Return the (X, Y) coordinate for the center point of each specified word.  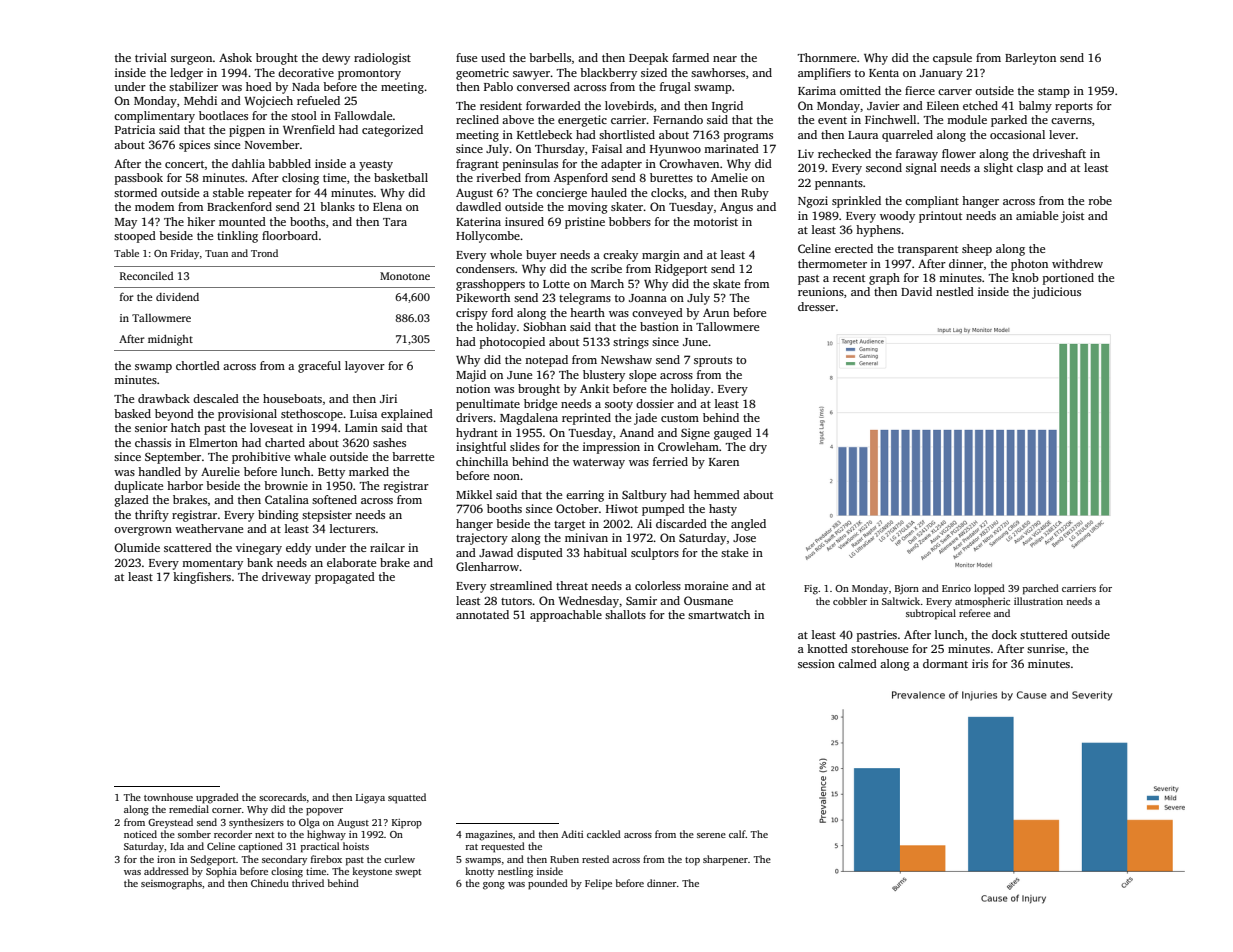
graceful (319, 367)
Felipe (598, 884)
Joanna (648, 298)
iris (980, 663)
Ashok (235, 57)
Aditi (572, 834)
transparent (928, 251)
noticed (140, 834)
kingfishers (202, 578)
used (493, 57)
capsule (952, 59)
